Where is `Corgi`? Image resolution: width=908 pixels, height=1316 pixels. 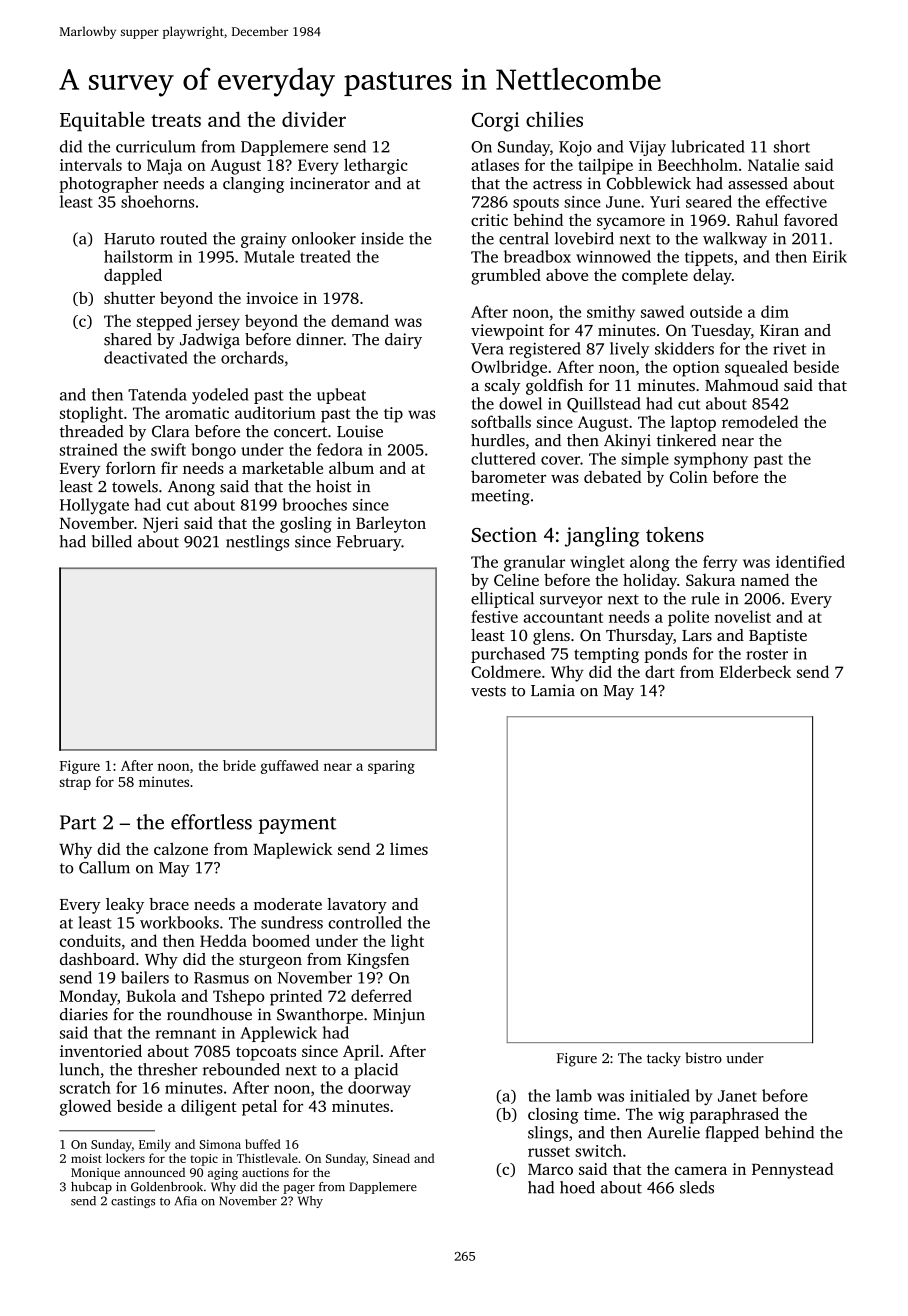 Corgi is located at coordinates (495, 122).
